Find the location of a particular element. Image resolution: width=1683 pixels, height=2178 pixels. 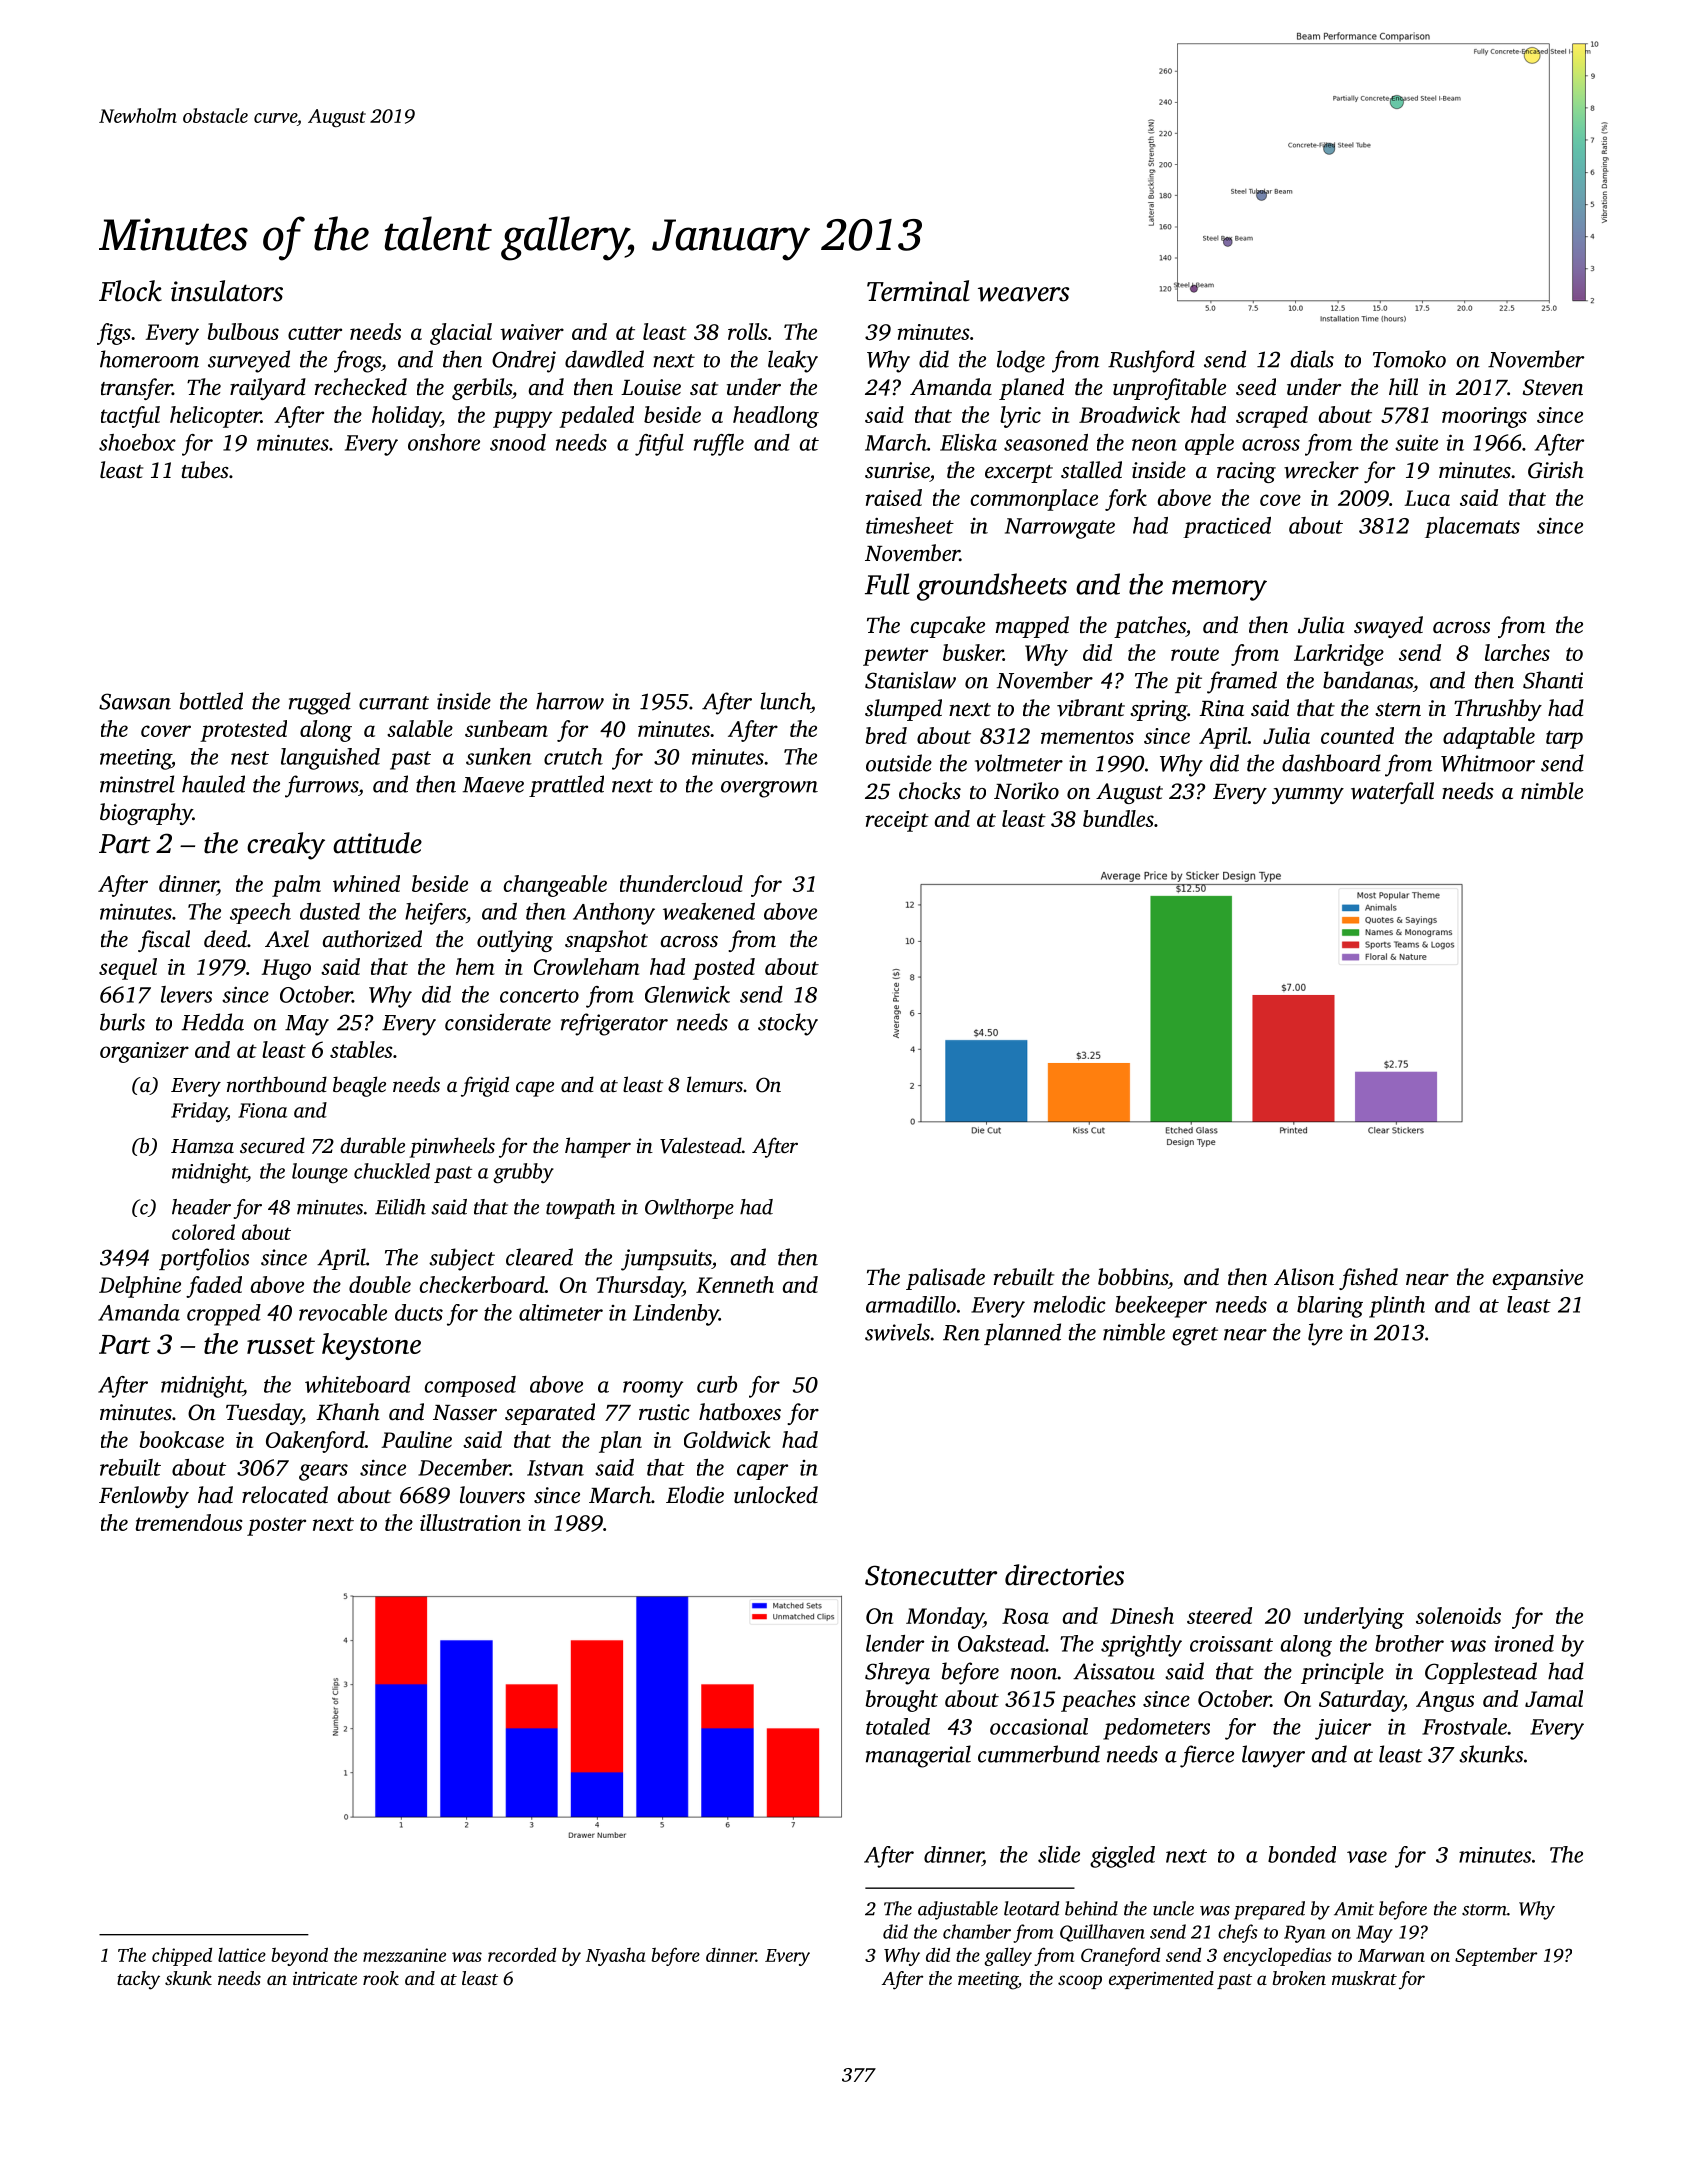

dials is located at coordinates (1312, 359).
